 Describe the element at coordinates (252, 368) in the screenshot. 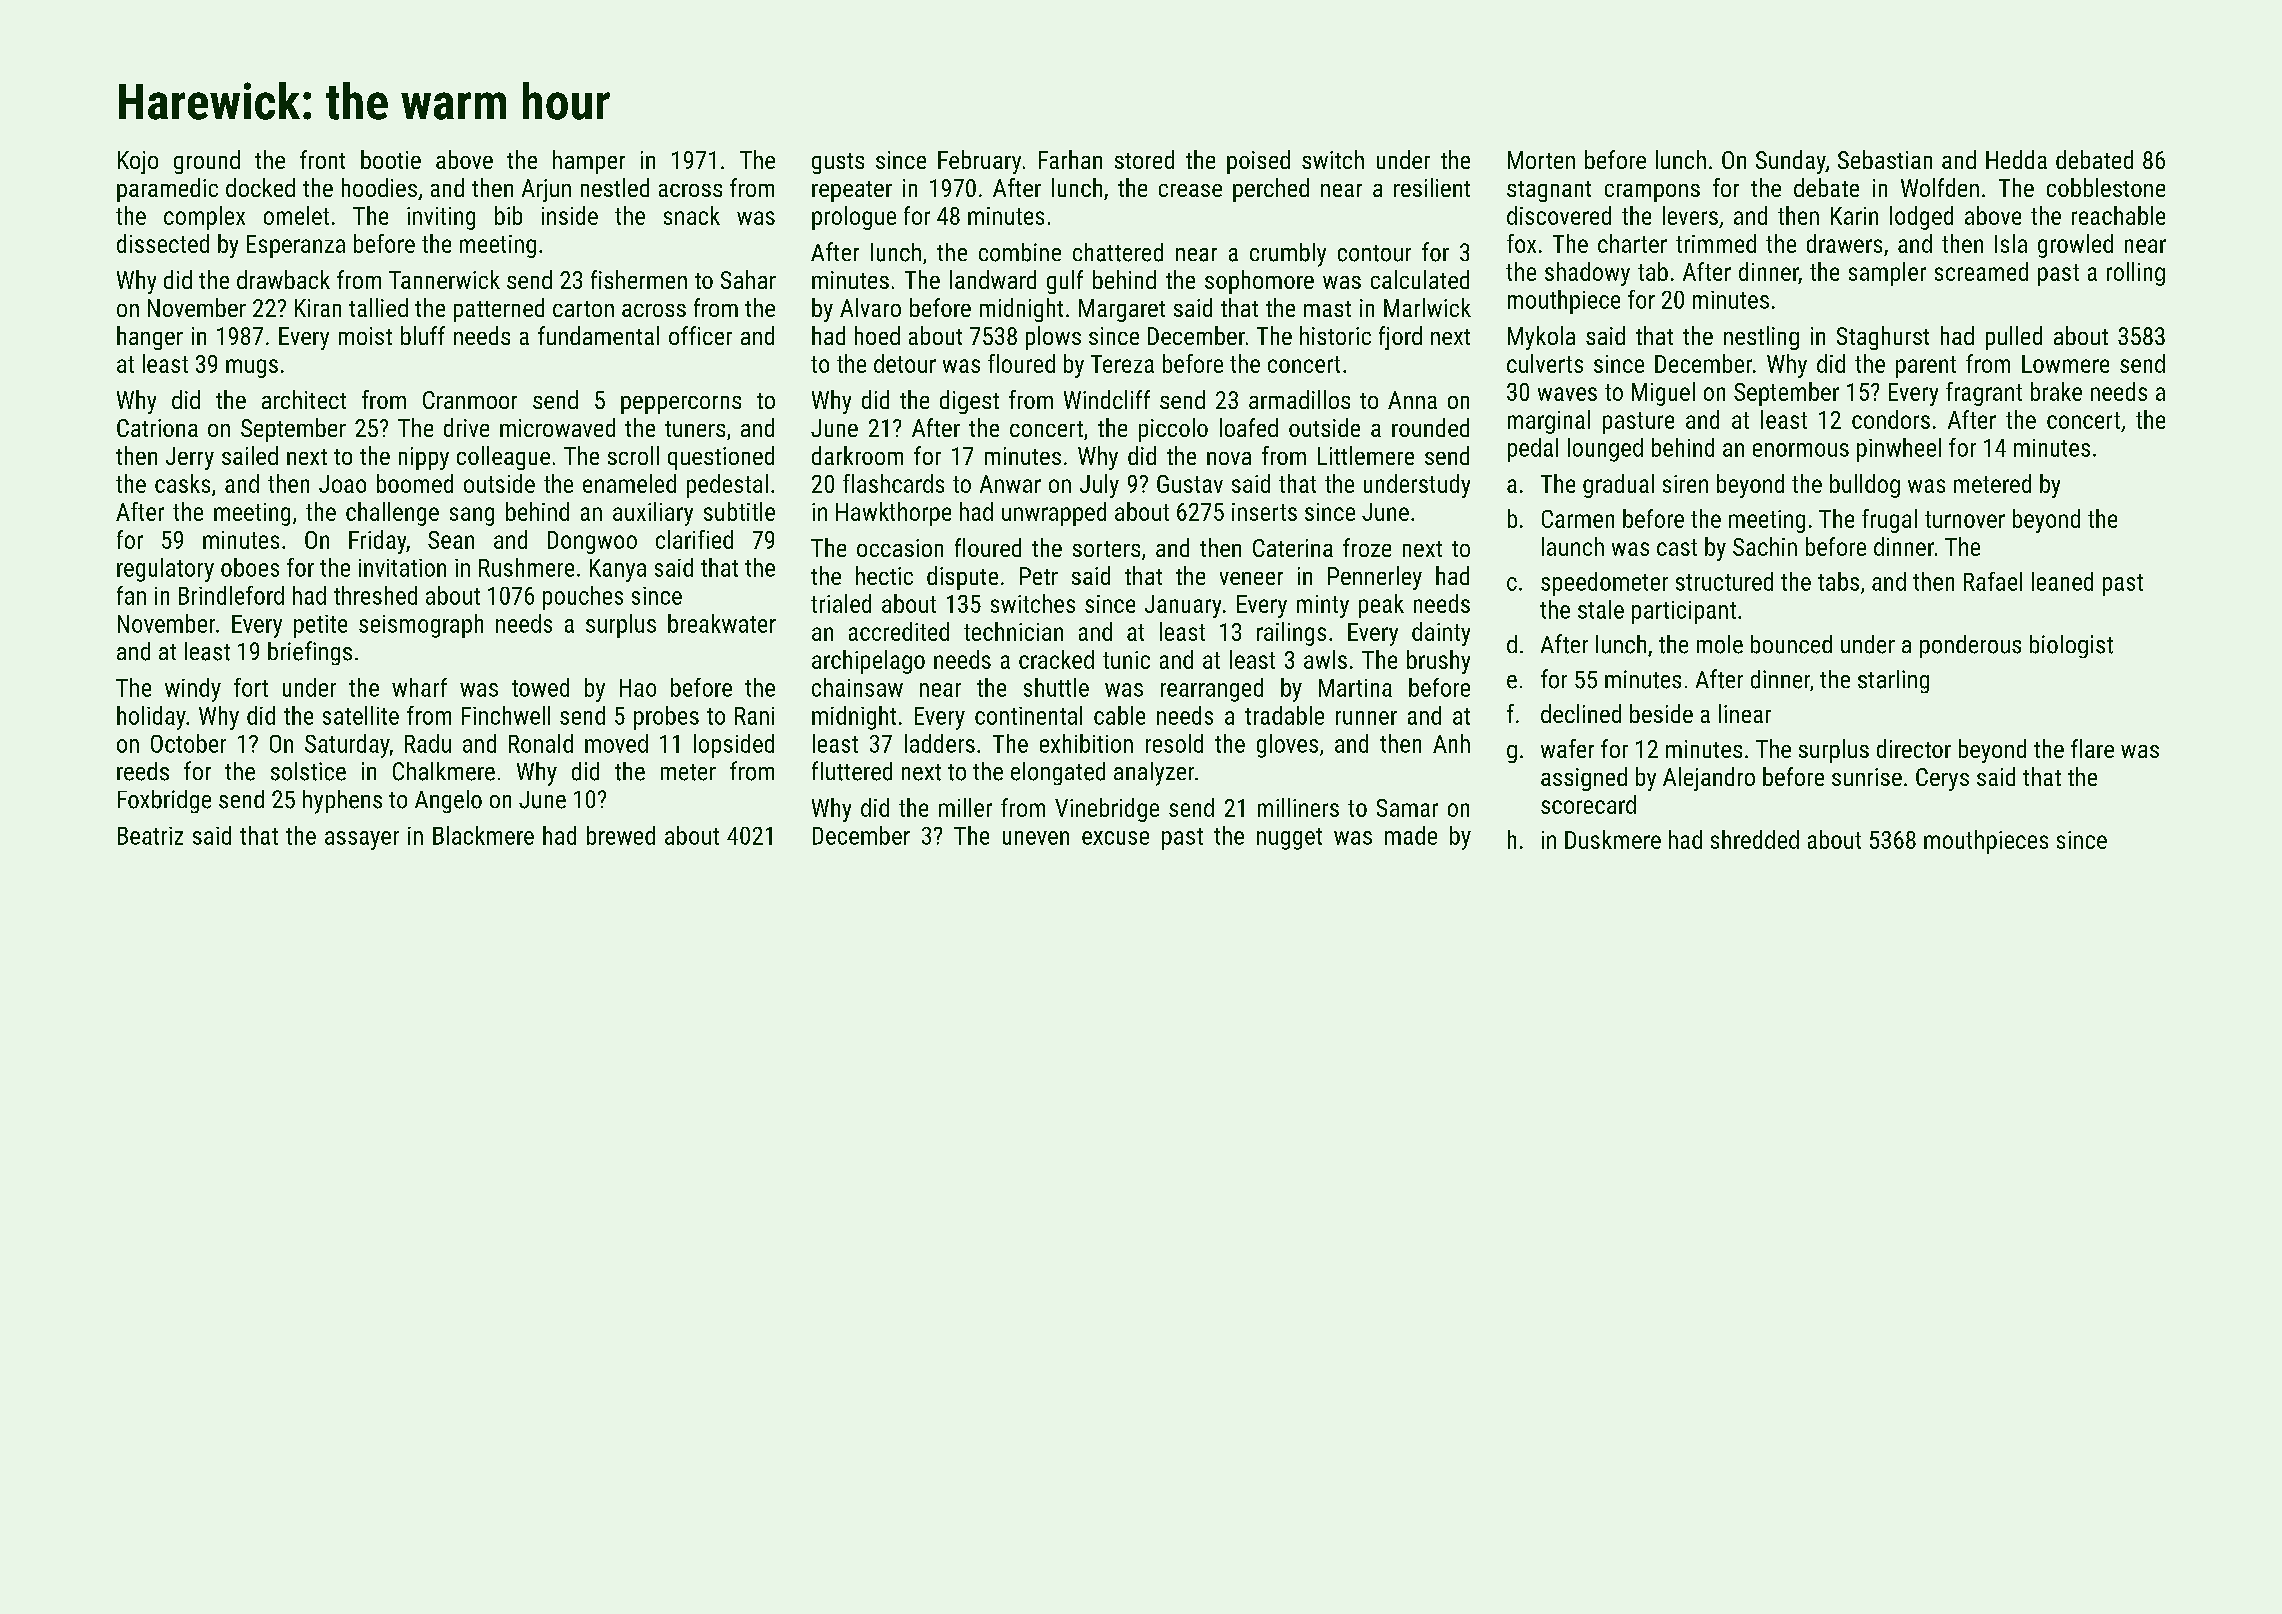

I see `mugs` at that location.
